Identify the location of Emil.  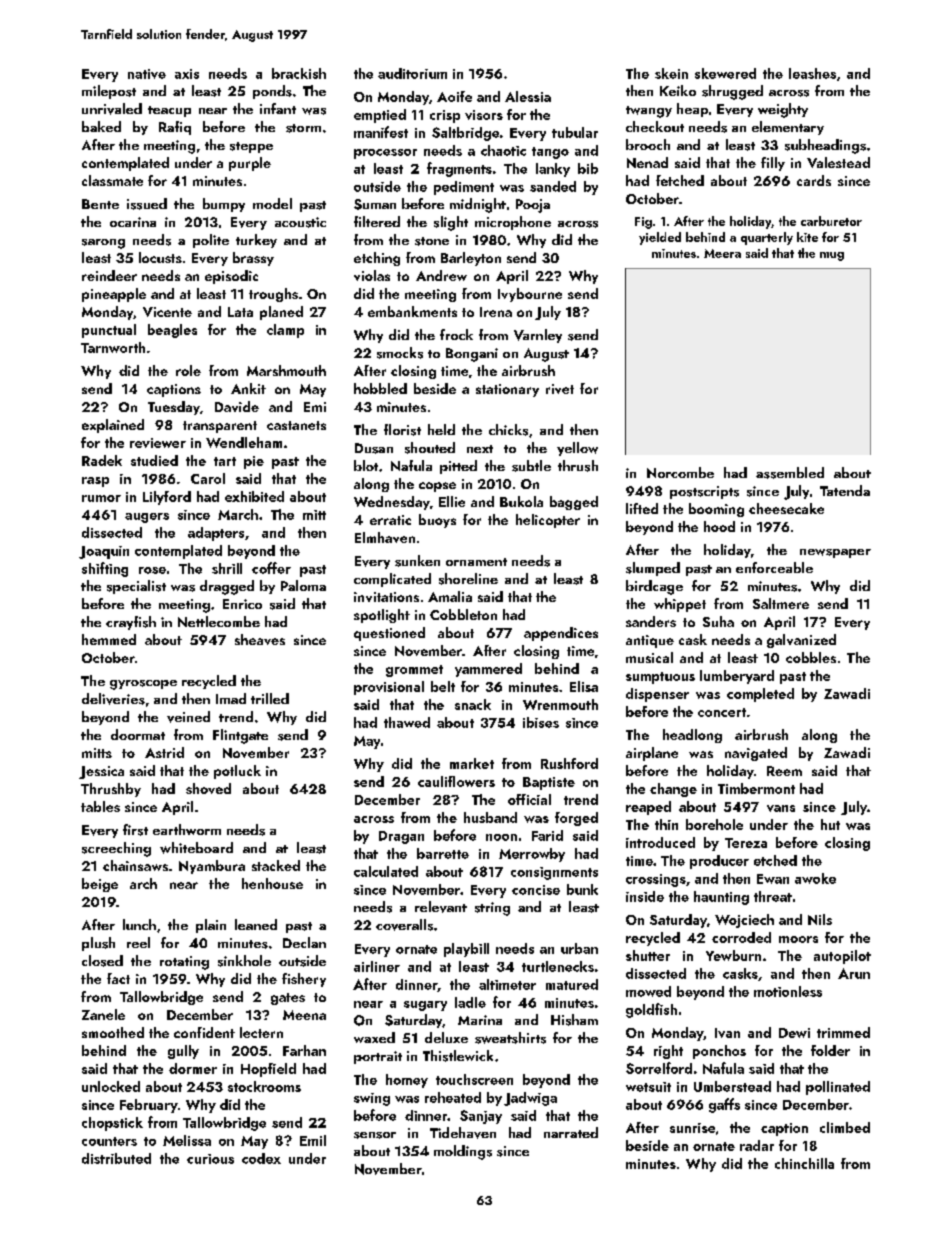
(313, 1140).
